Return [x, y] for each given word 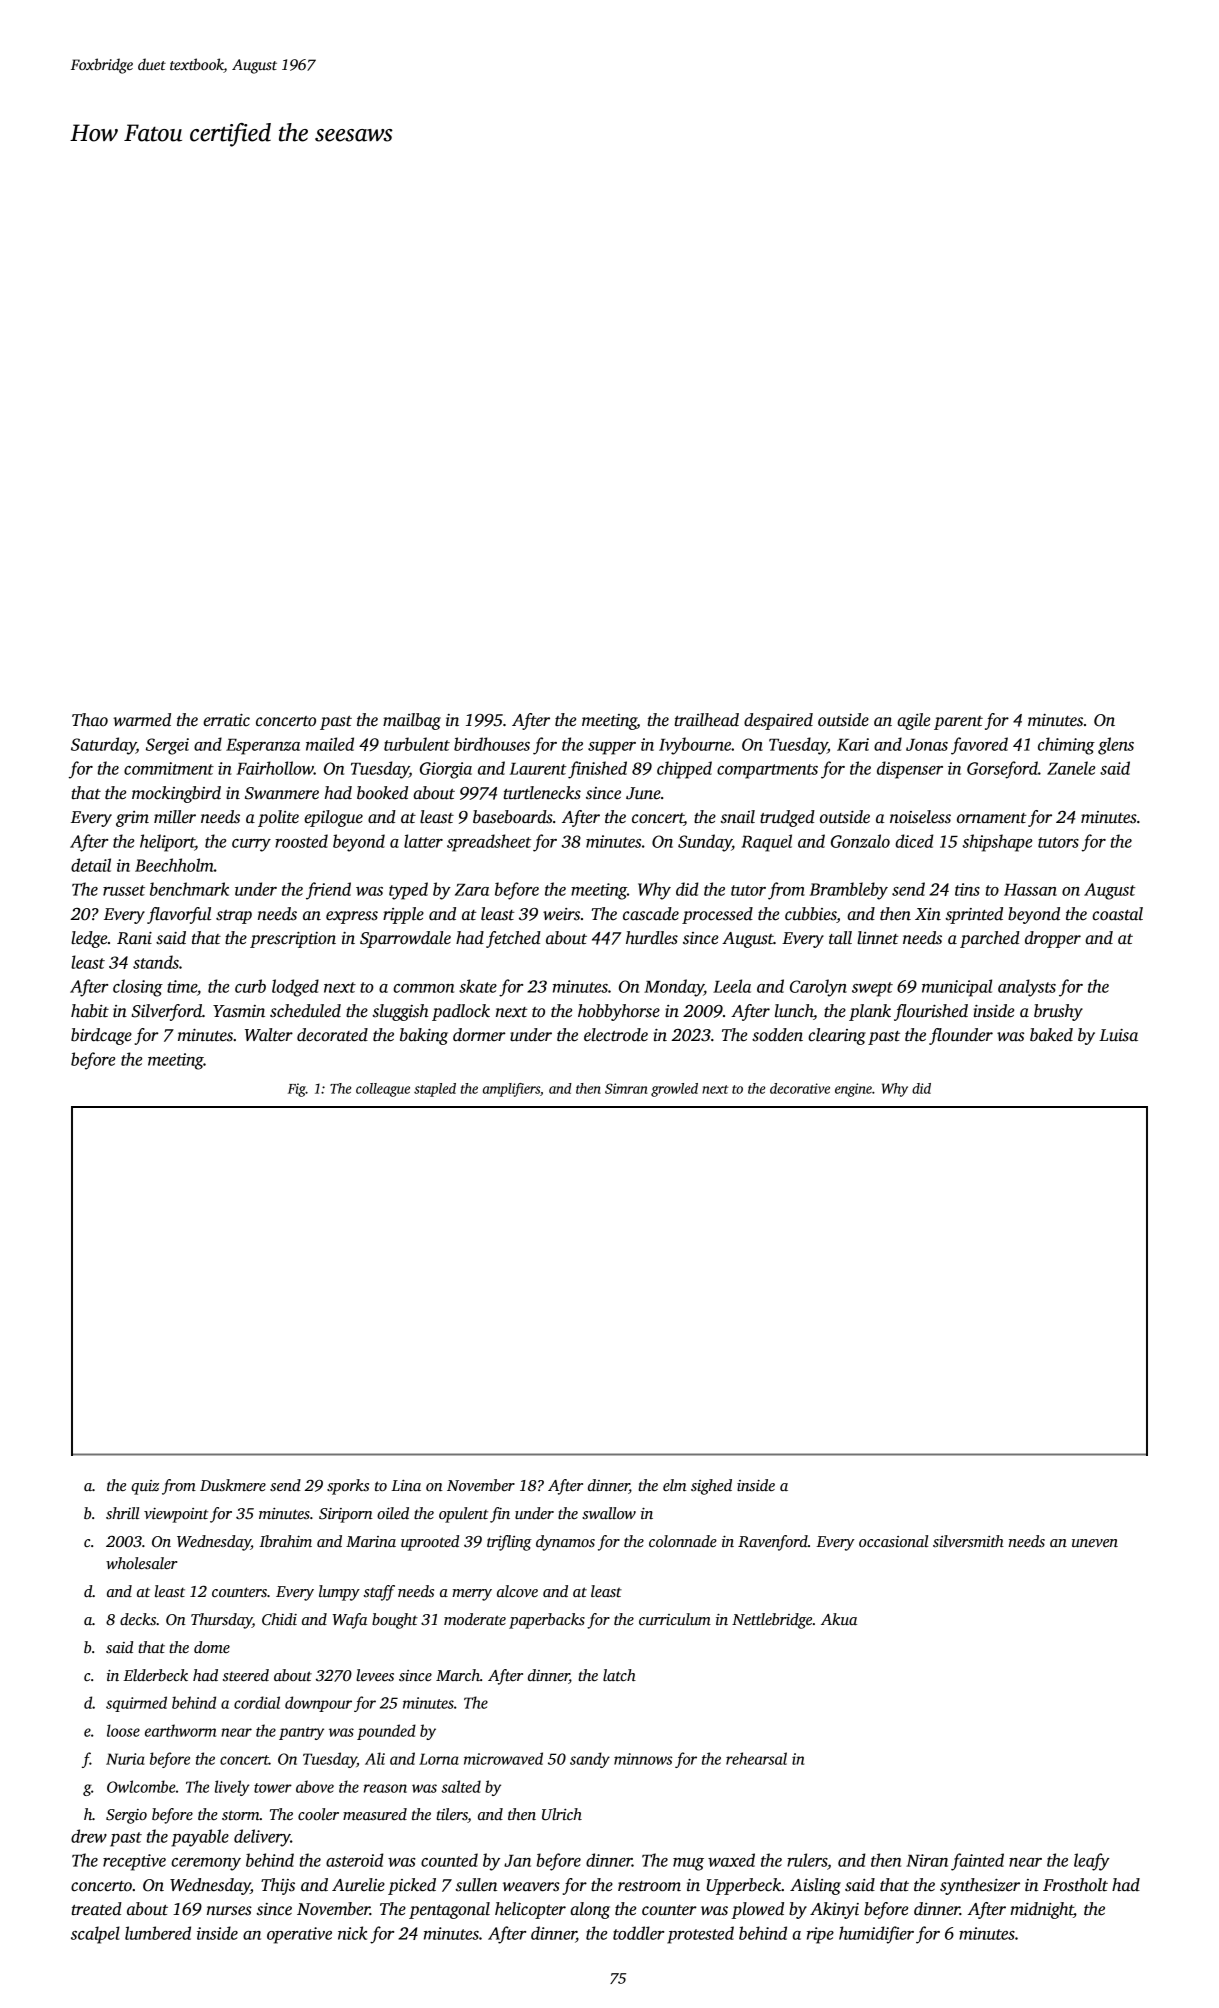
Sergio [126, 1816]
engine [853, 1090]
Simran [626, 1088]
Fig [297, 1090]
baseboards [513, 817]
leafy [1092, 1862]
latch [619, 1675]
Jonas [927, 745]
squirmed [136, 1704]
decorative [800, 1088]
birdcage [101, 1036]
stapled [435, 1090]
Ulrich [562, 1814]
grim [132, 819]
